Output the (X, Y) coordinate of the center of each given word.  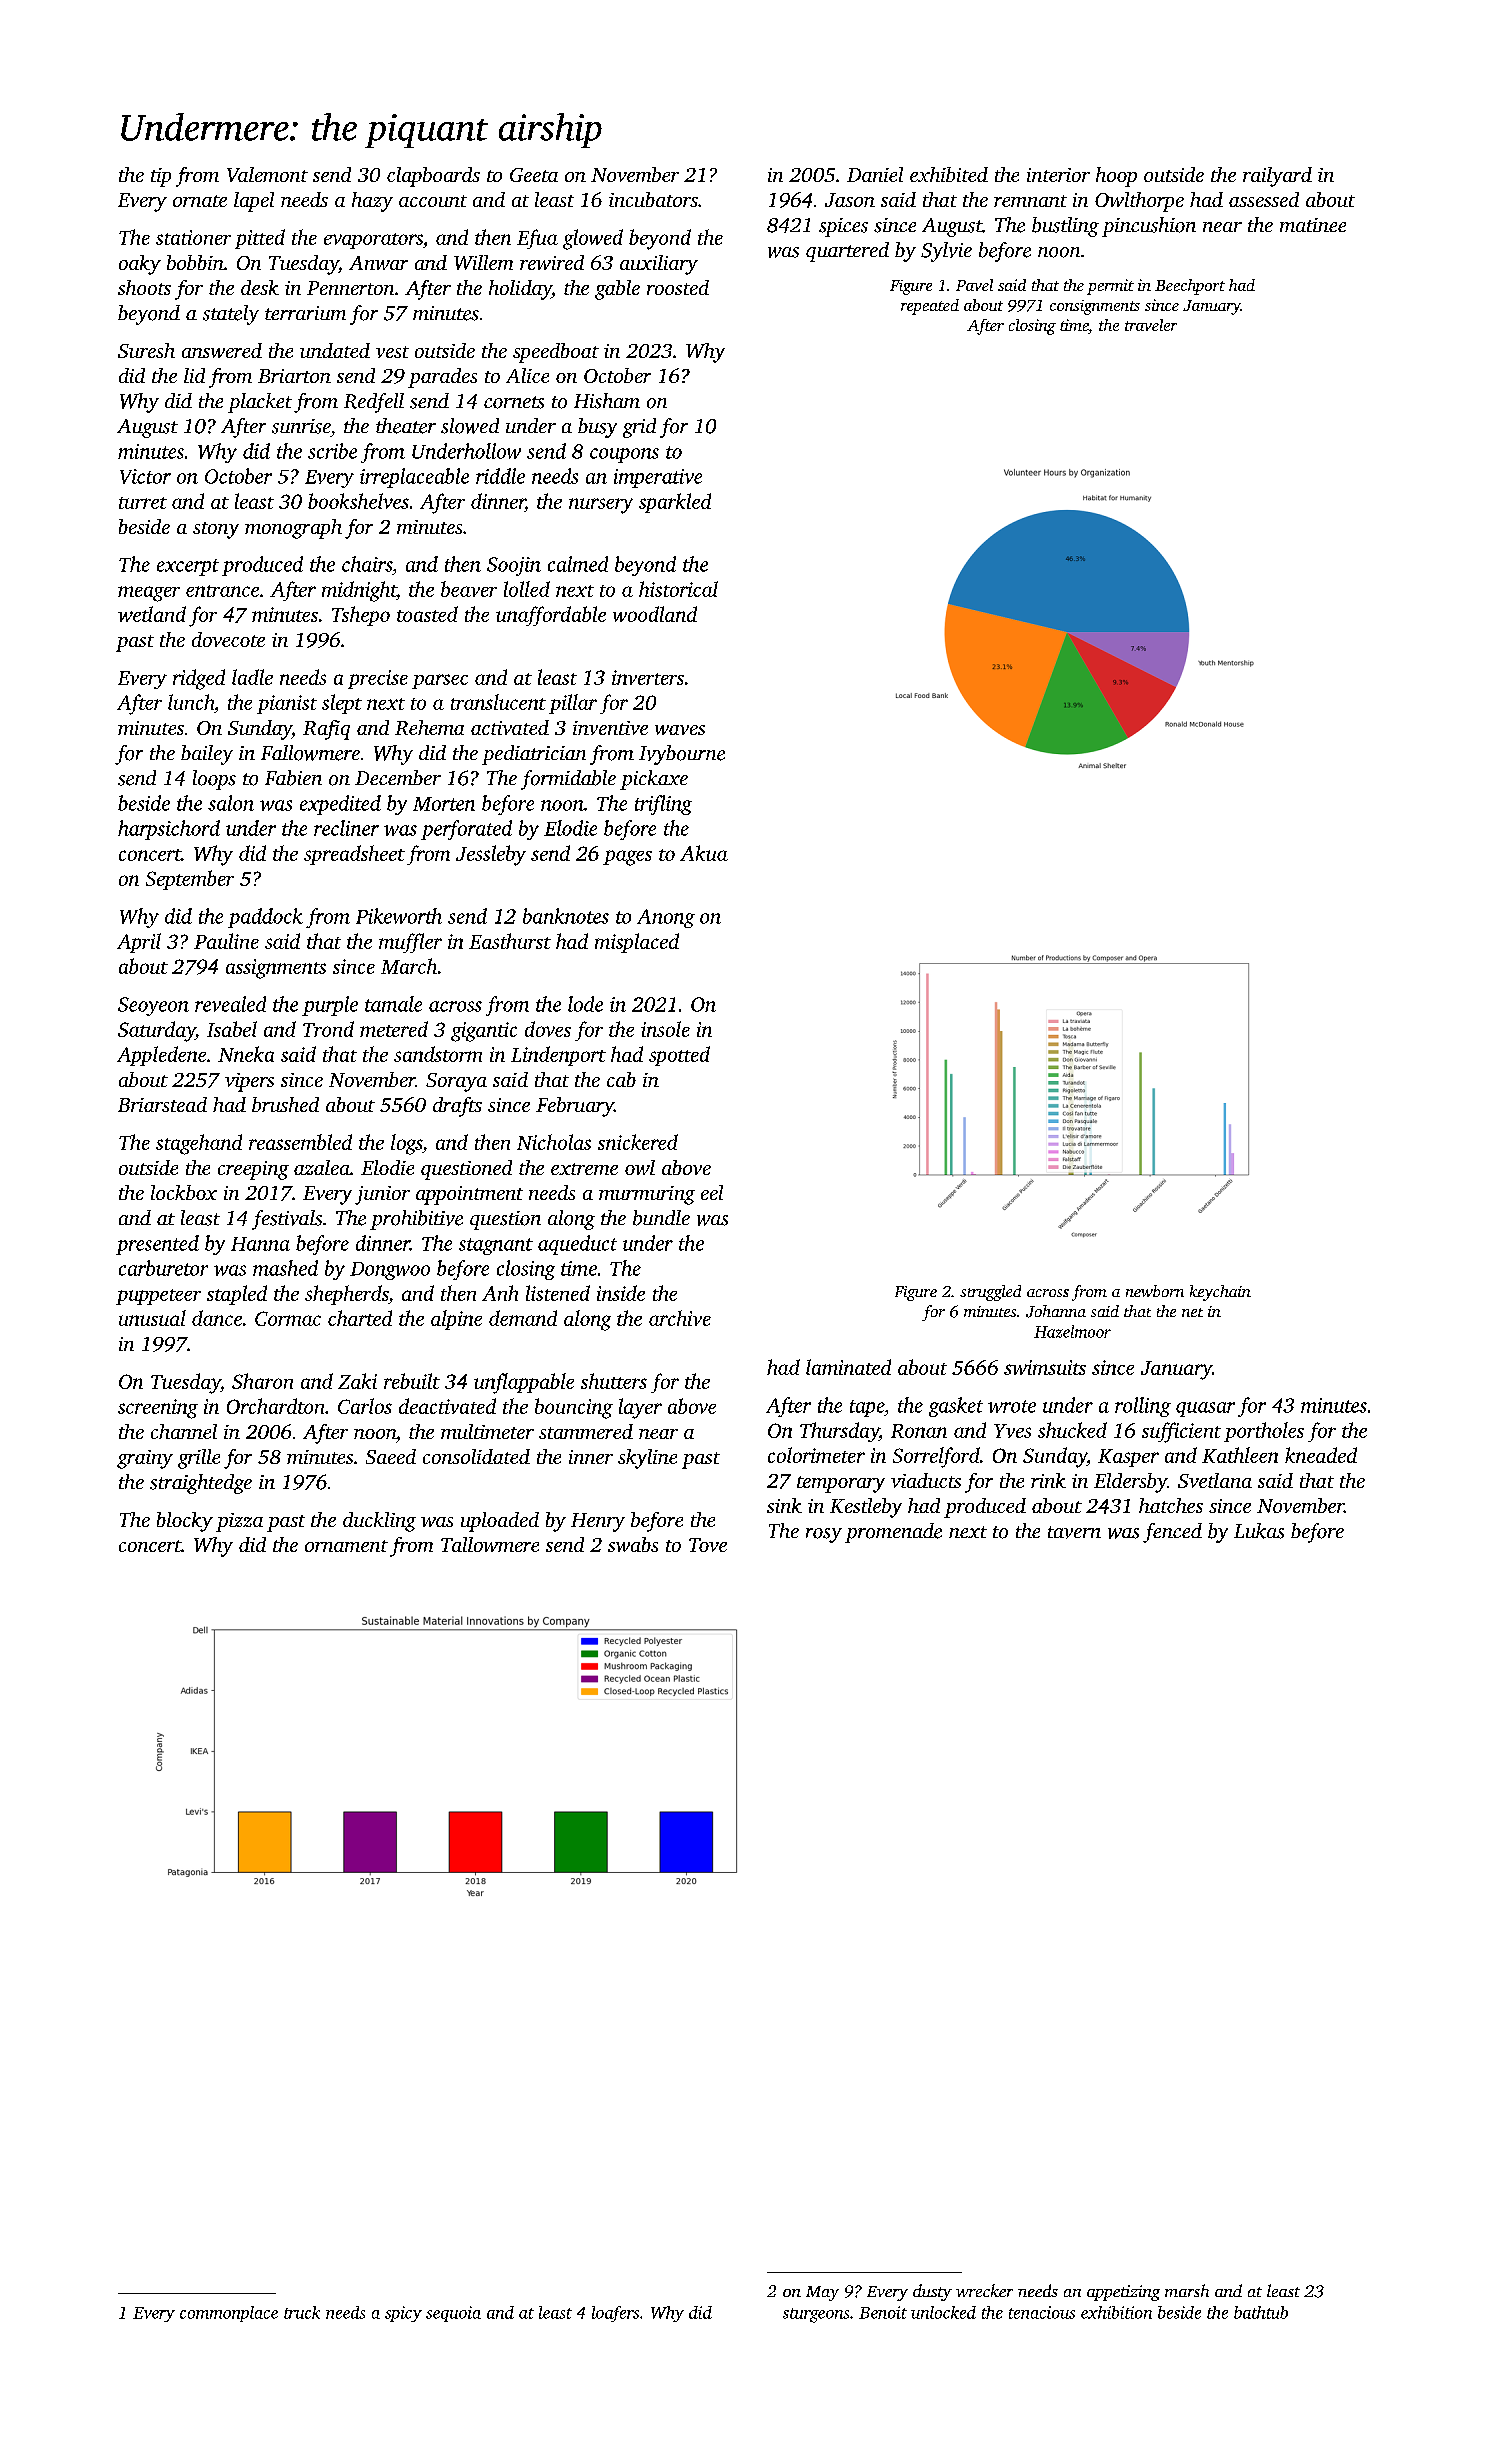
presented (157, 1245)
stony (216, 530)
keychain (1220, 1293)
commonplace (229, 2314)
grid (639, 428)
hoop (1116, 177)
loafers (615, 2314)
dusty (932, 2292)
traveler (1151, 325)
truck (302, 2312)
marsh (1187, 2290)
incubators (653, 199)
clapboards (433, 177)
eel (712, 1192)
